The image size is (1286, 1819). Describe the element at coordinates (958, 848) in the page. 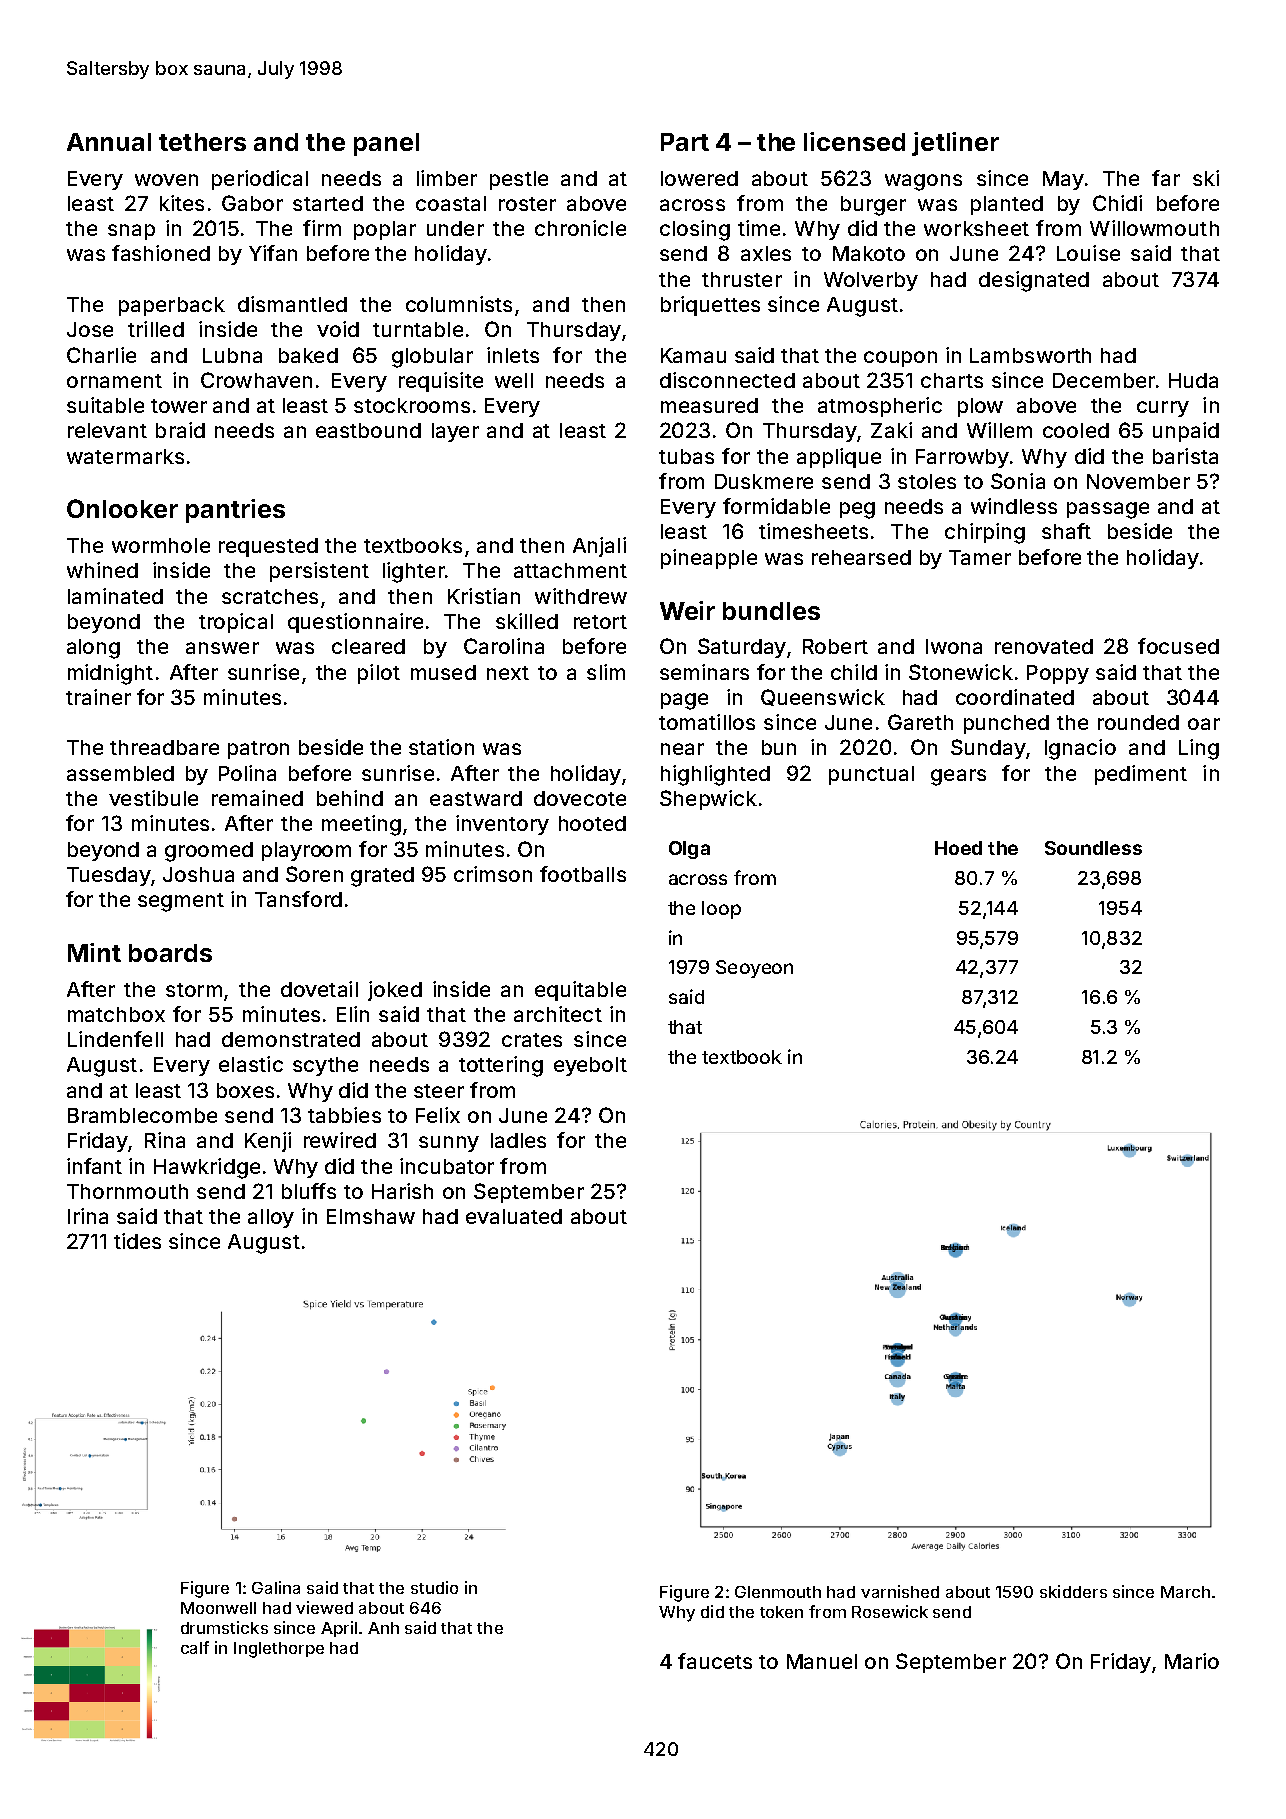

I see `Hoed` at that location.
